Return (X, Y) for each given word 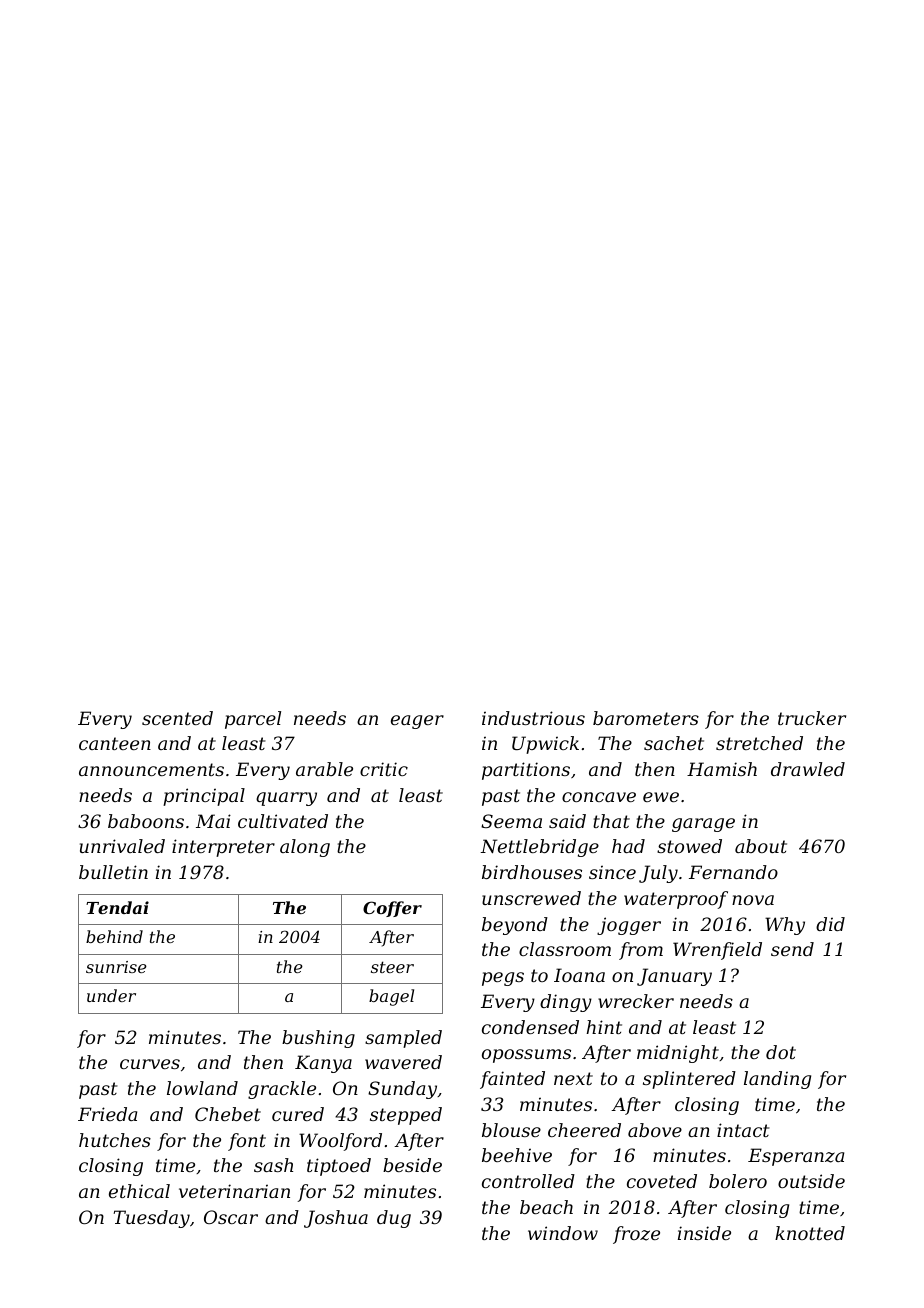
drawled (808, 769)
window (563, 1233)
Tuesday (152, 1219)
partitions (526, 771)
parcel (253, 720)
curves (150, 1064)
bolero (738, 1181)
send (792, 949)
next (573, 1078)
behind (114, 936)
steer (392, 967)
